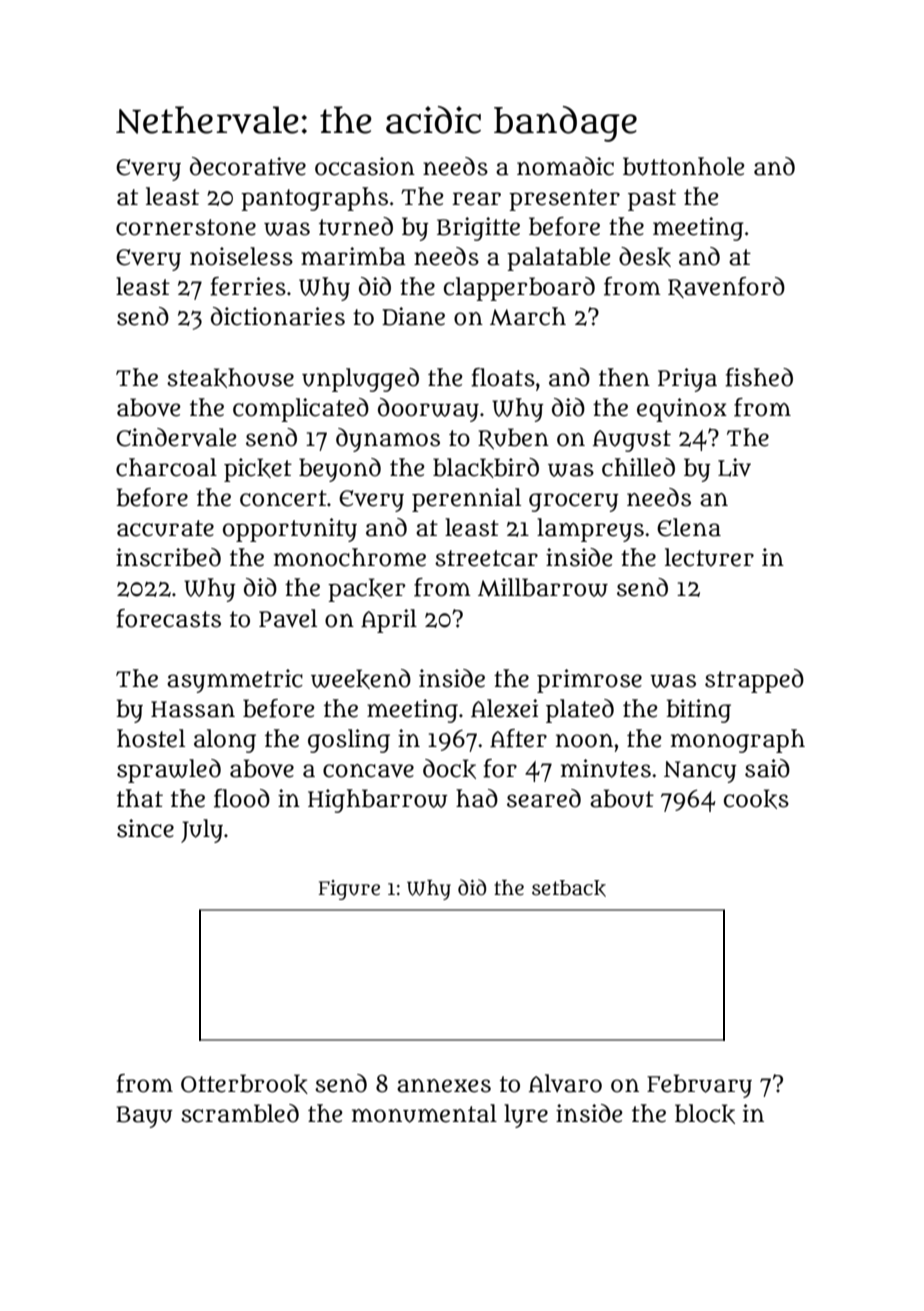  What do you see at coordinates (413, 316) in the screenshot?
I see `Diane` at bounding box center [413, 316].
